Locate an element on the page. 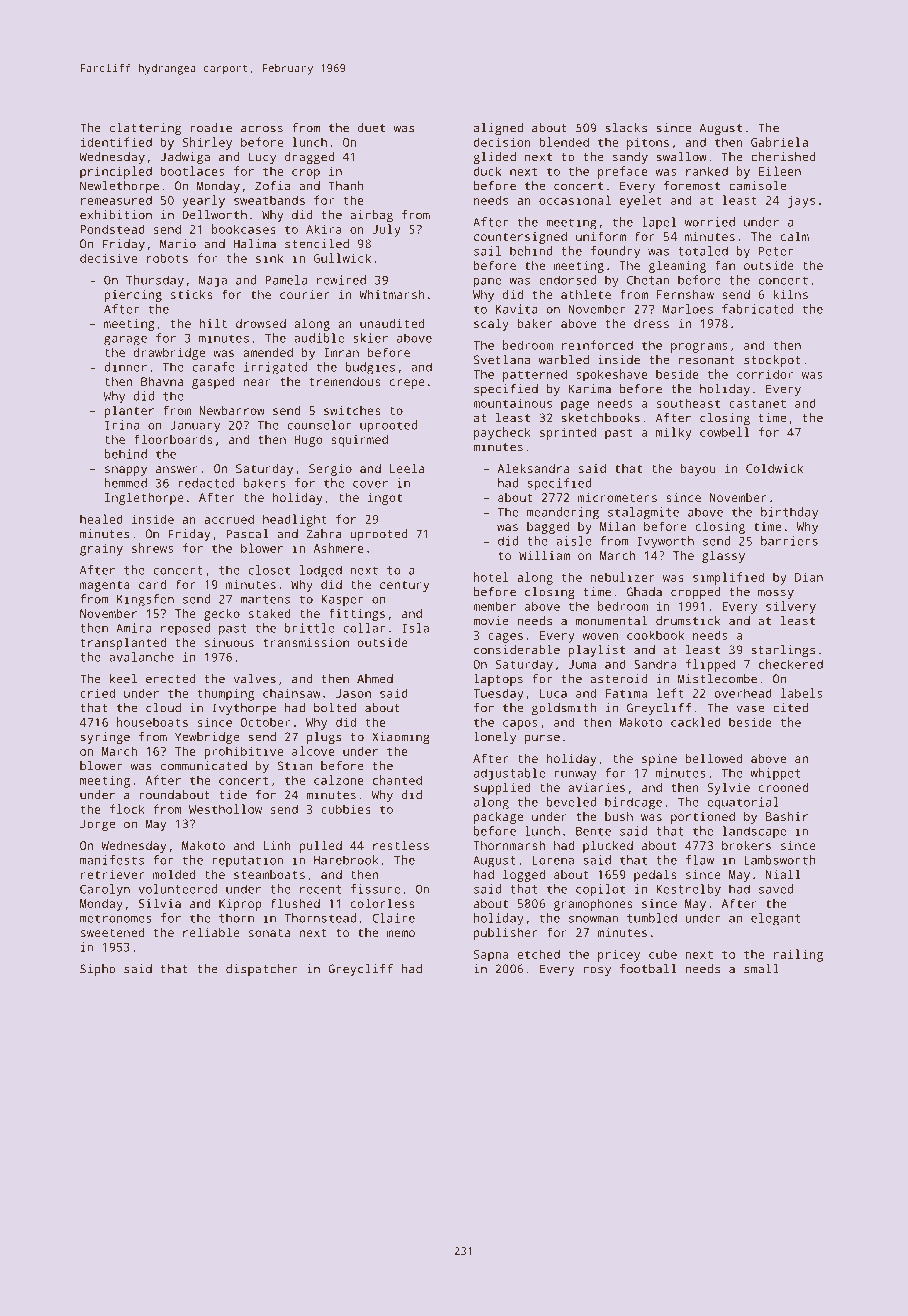 The width and height of the image is (908, 1316). playlist is located at coordinates (596, 651).
